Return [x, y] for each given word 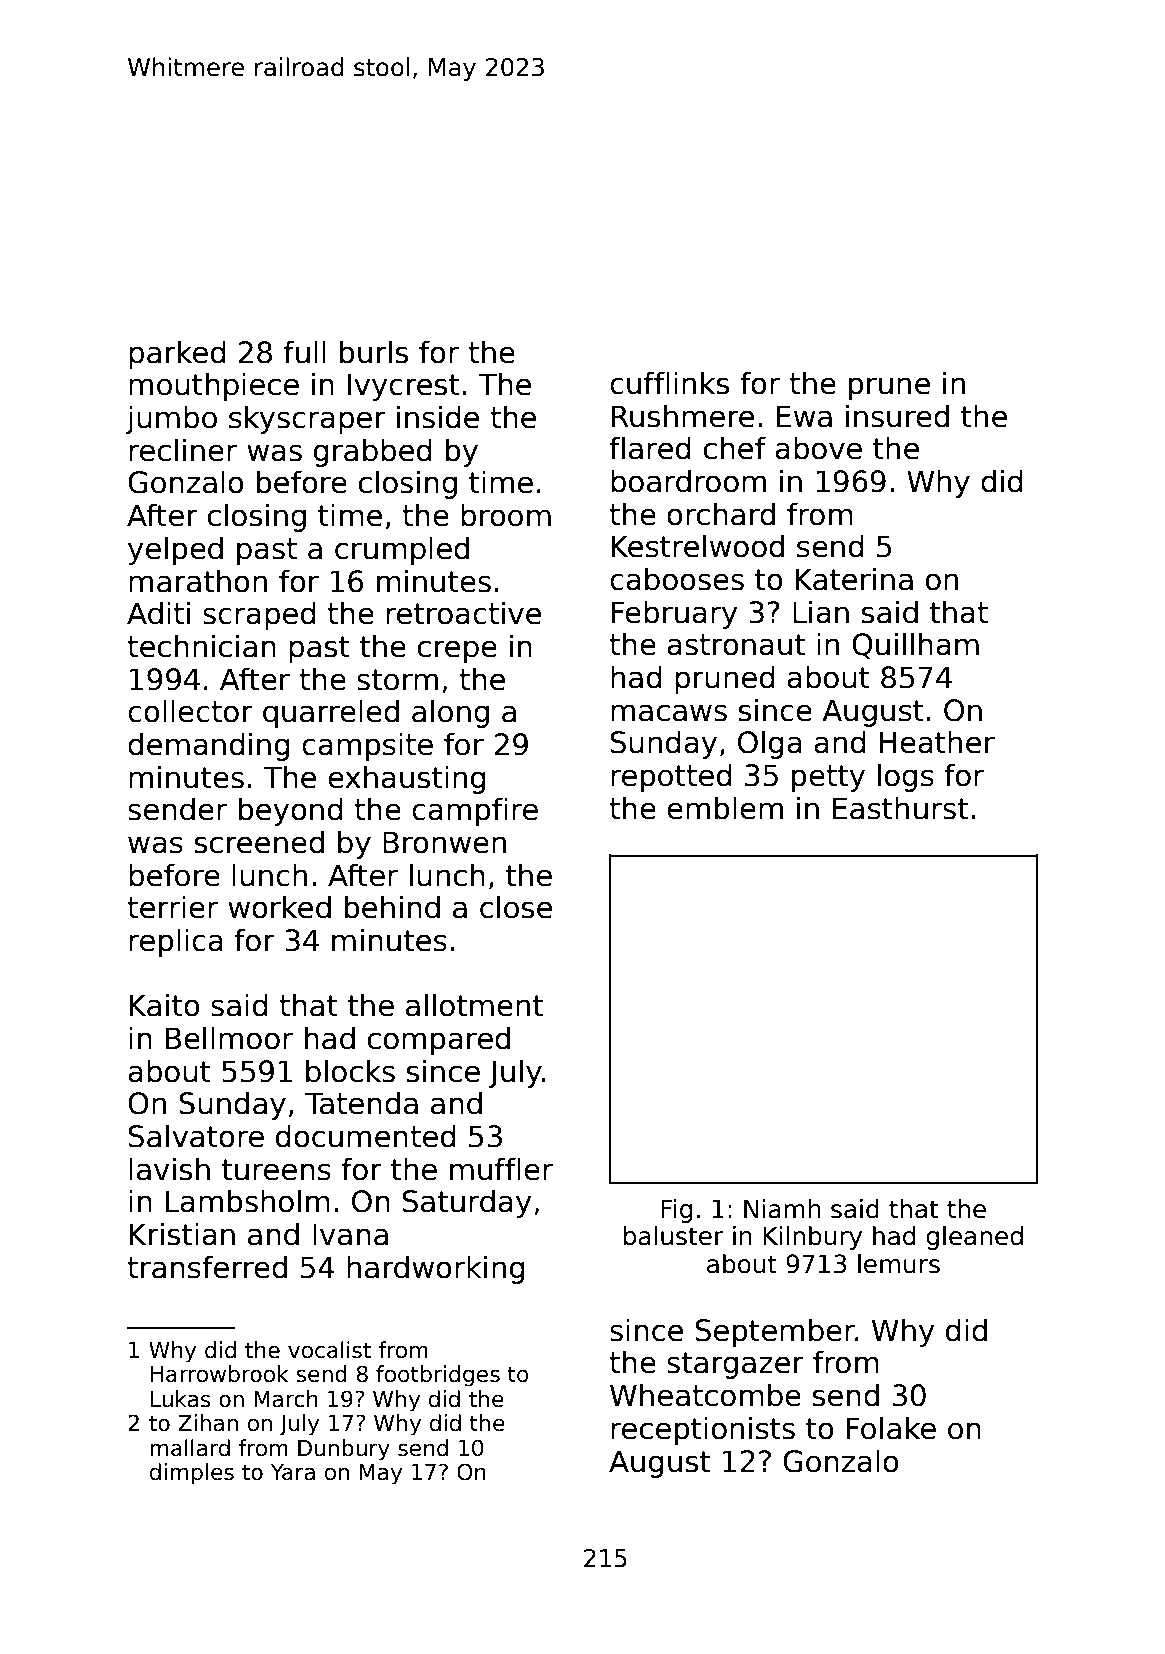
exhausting [407, 779]
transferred [207, 1267]
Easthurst [900, 808]
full [305, 352]
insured [897, 416]
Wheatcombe [705, 1395]
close [516, 907]
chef [735, 448]
